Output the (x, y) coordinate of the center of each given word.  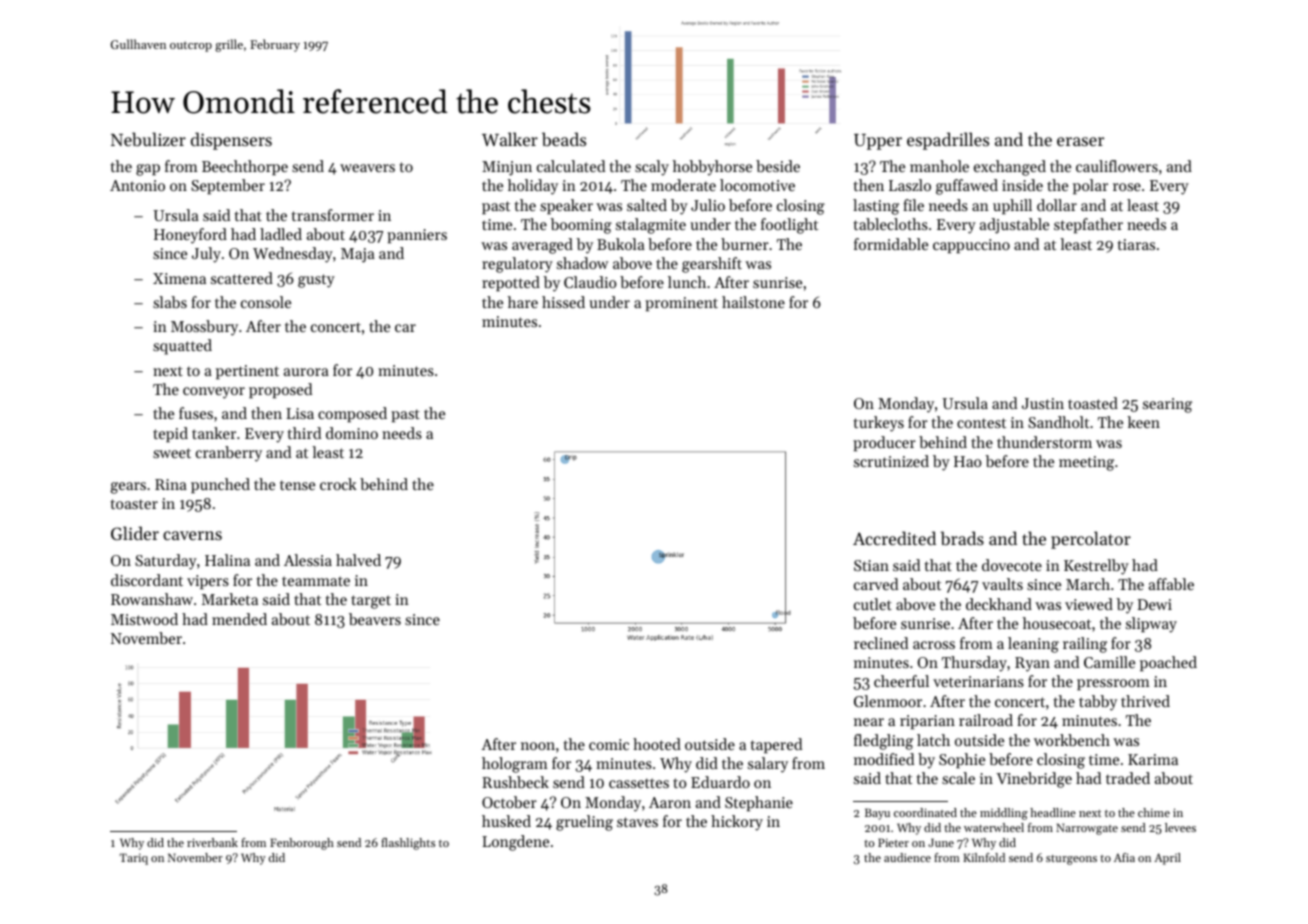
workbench (1072, 740)
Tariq (134, 859)
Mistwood (144, 619)
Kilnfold (984, 857)
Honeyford (190, 236)
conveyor (214, 393)
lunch (687, 282)
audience (907, 857)
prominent (681, 304)
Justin (1043, 403)
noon (538, 746)
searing (1167, 405)
